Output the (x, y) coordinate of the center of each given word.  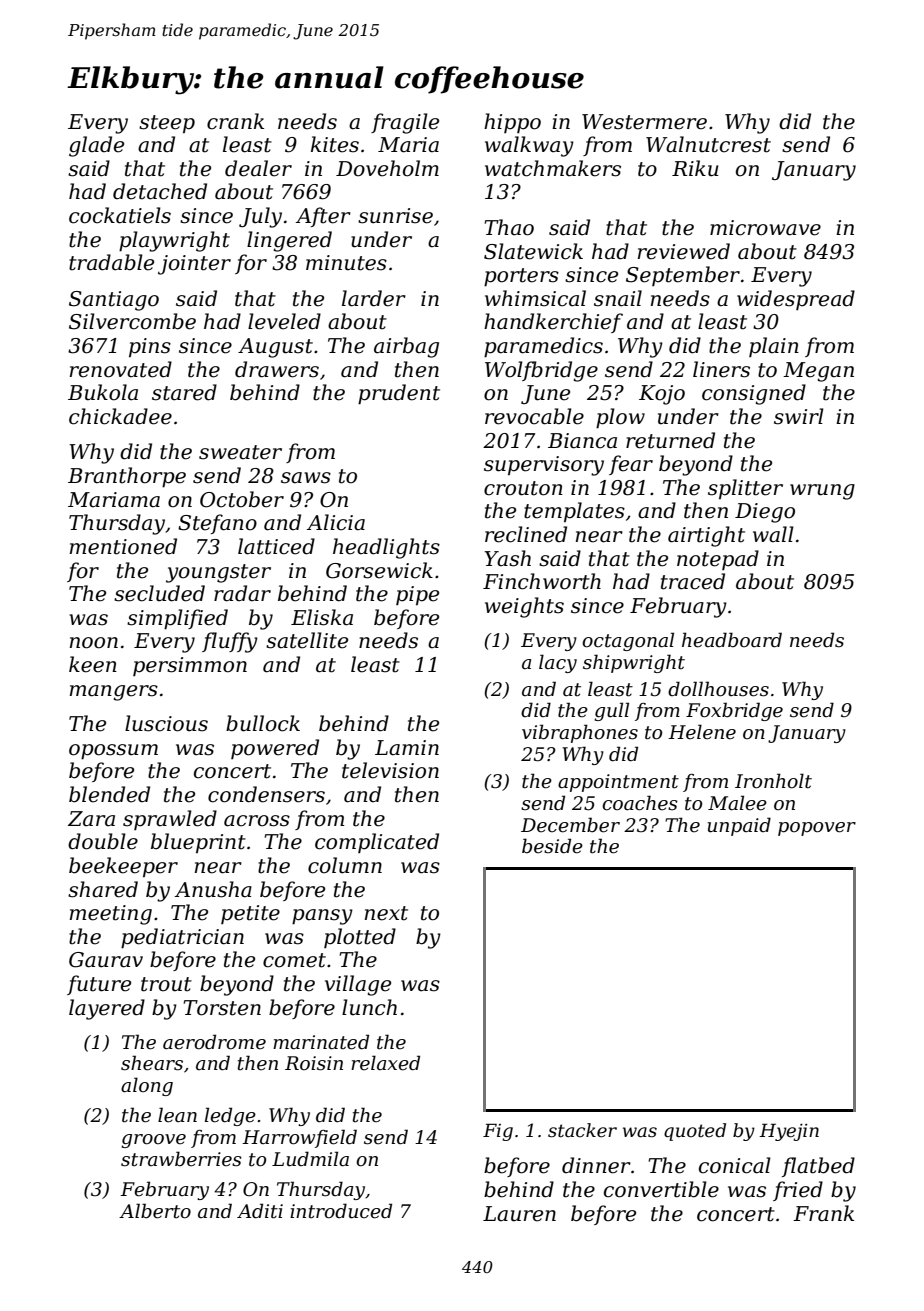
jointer (194, 265)
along (147, 1086)
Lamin (407, 748)
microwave (765, 228)
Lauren (519, 1214)
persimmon (190, 666)
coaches (640, 803)
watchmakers (553, 168)
